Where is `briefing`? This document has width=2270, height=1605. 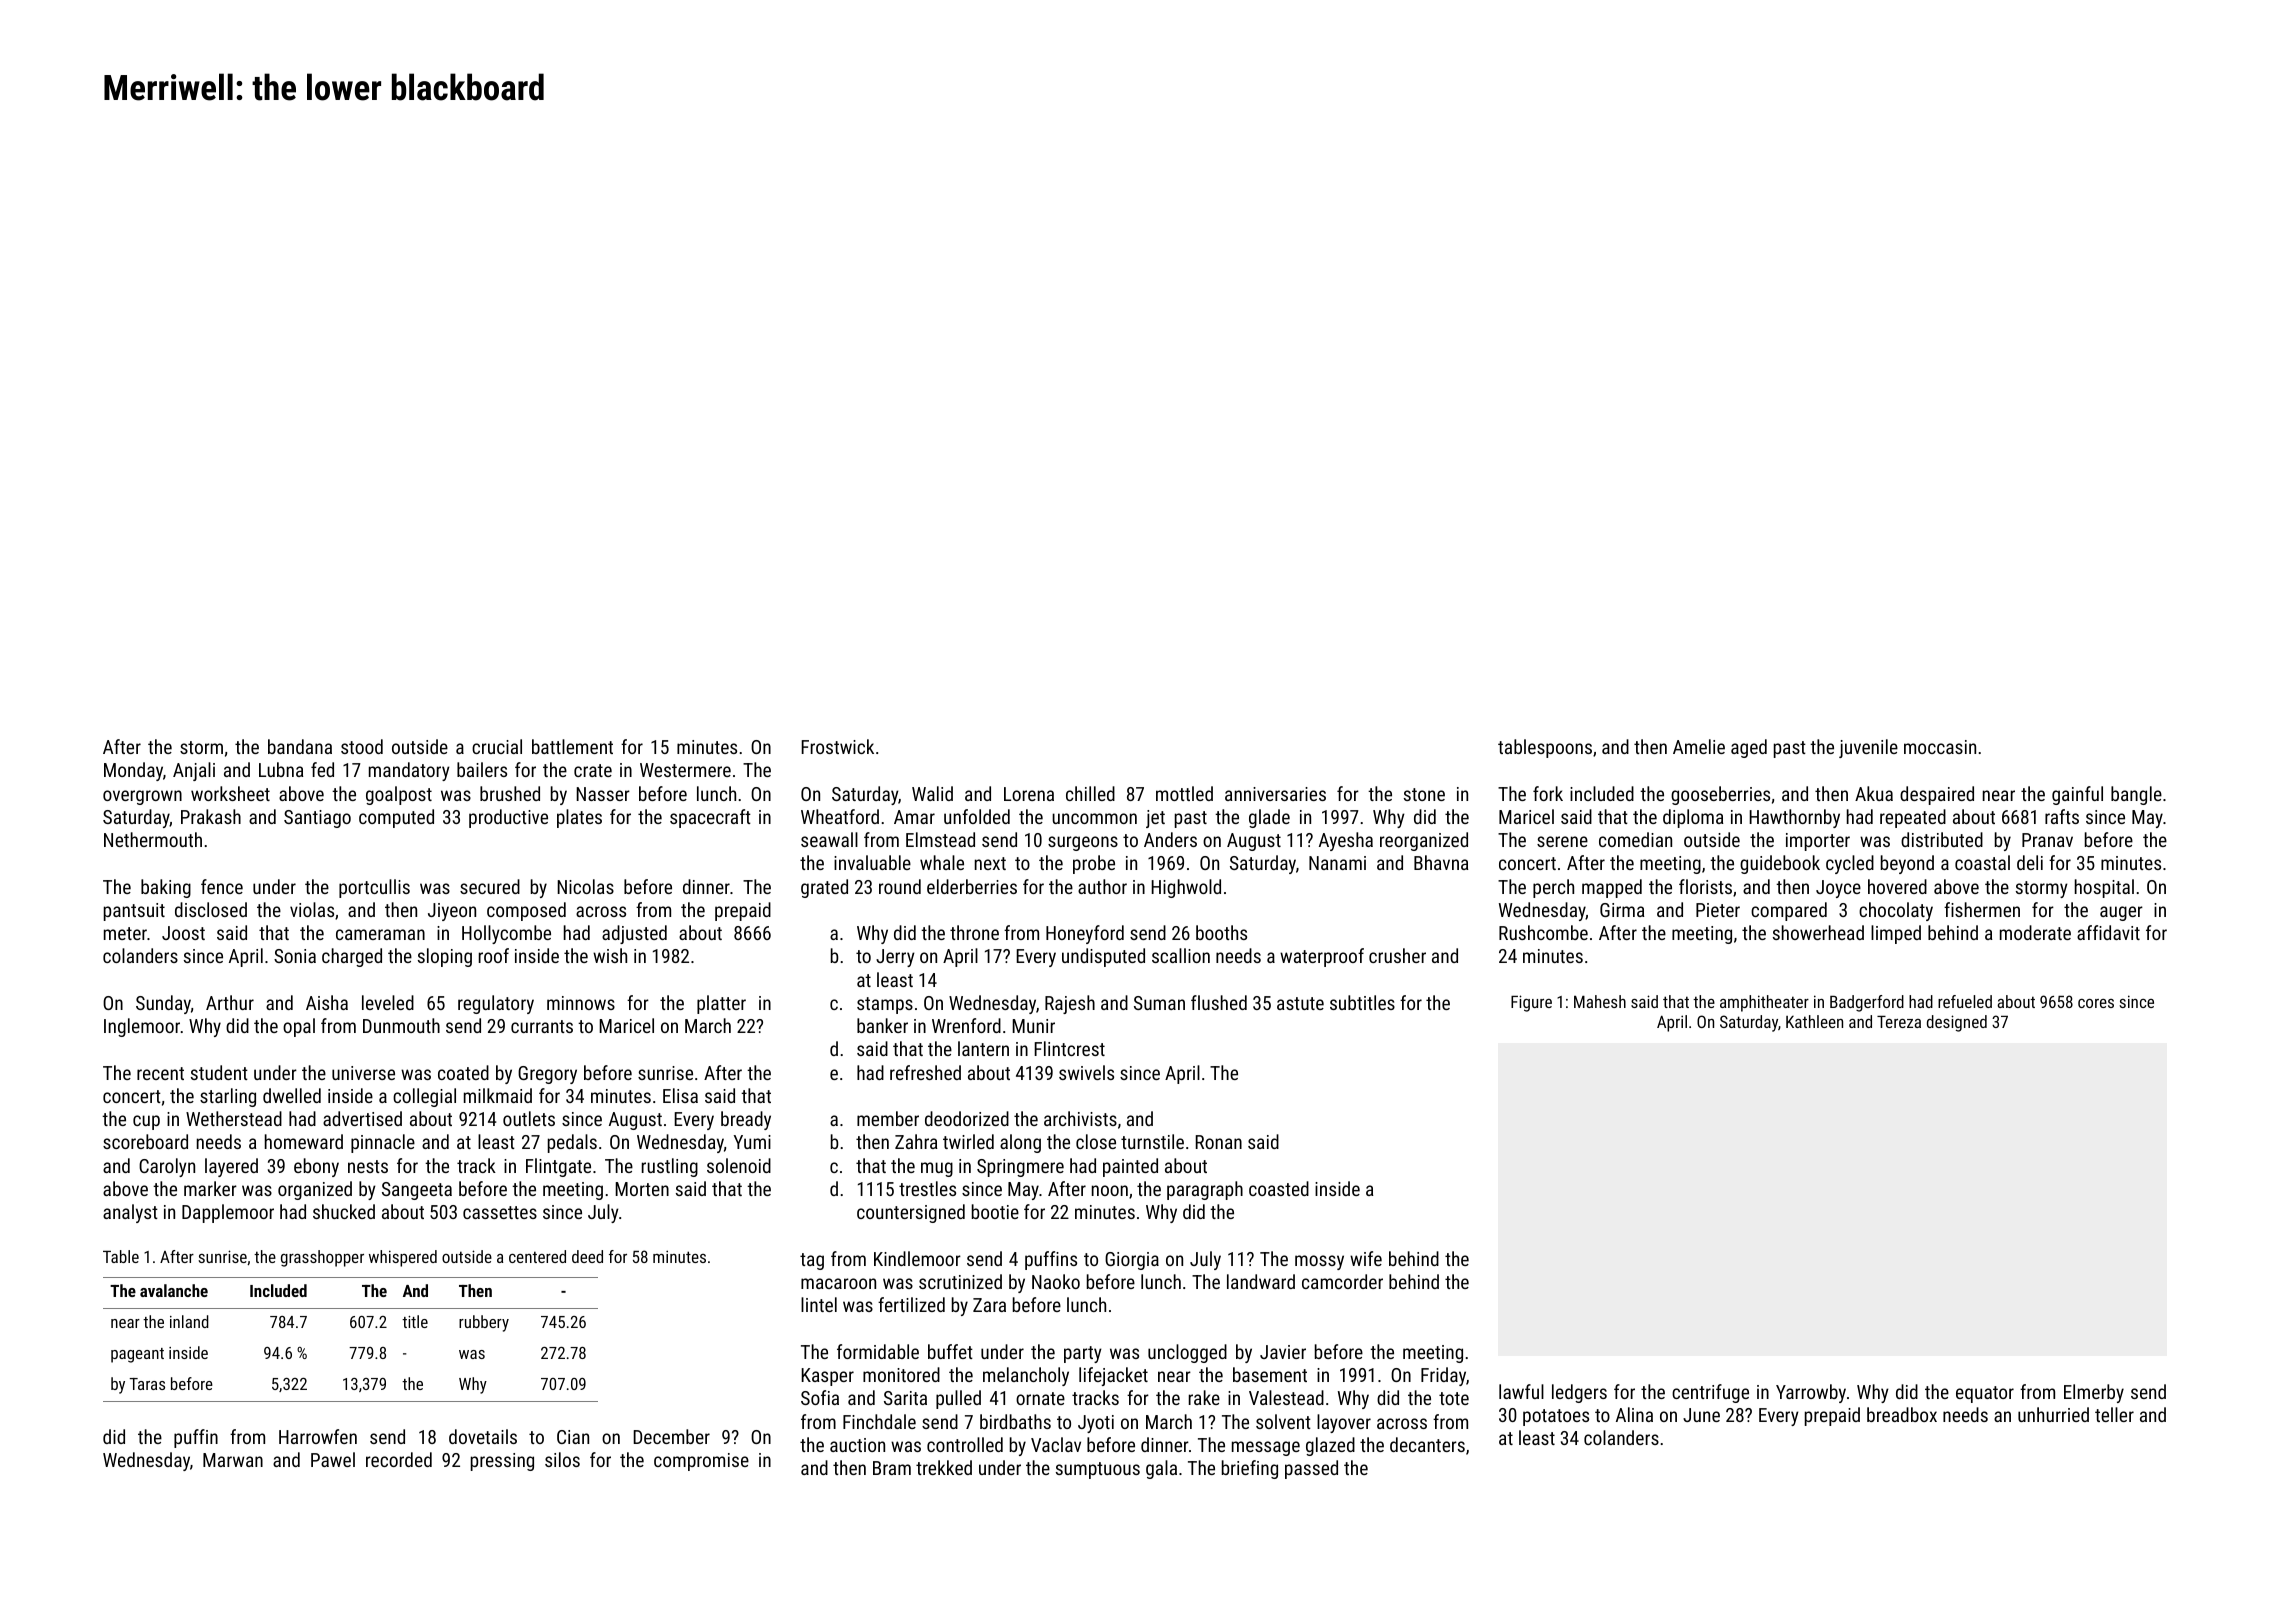 briefing is located at coordinates (1250, 1469).
